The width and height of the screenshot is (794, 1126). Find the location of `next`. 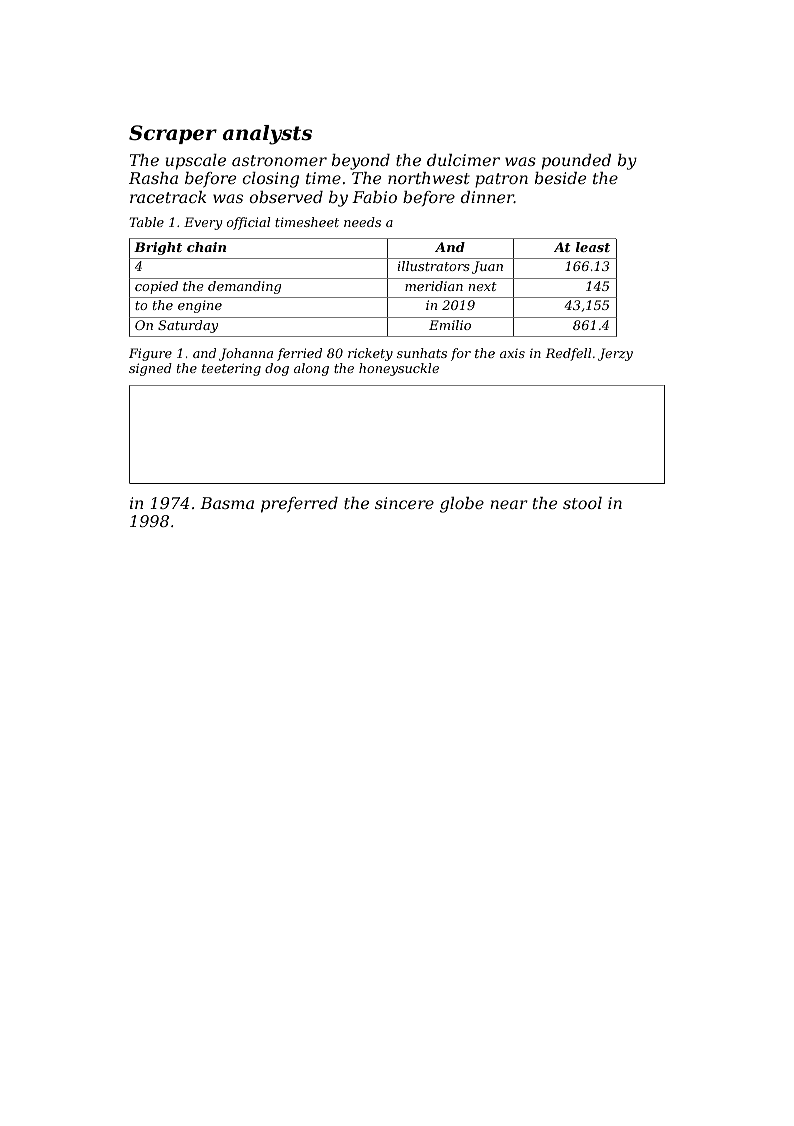

next is located at coordinates (483, 286).
